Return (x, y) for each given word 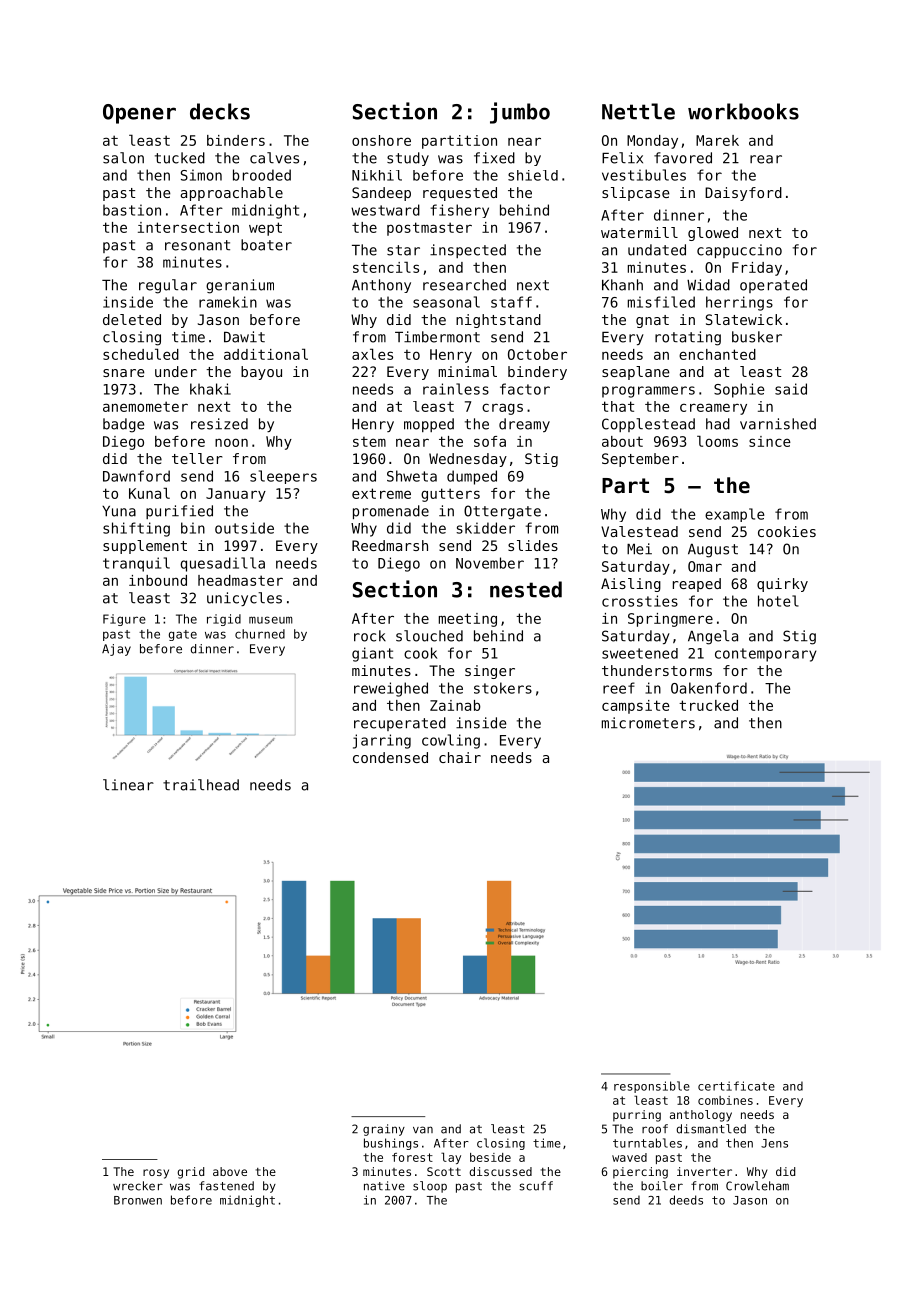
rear (766, 159)
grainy (384, 1130)
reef (619, 688)
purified (179, 512)
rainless (456, 389)
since (770, 441)
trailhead (201, 785)
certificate (736, 1086)
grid (190, 1173)
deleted (132, 319)
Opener (139, 114)
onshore (381, 140)
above (230, 1171)
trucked (708, 705)
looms (717, 441)
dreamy (524, 425)
